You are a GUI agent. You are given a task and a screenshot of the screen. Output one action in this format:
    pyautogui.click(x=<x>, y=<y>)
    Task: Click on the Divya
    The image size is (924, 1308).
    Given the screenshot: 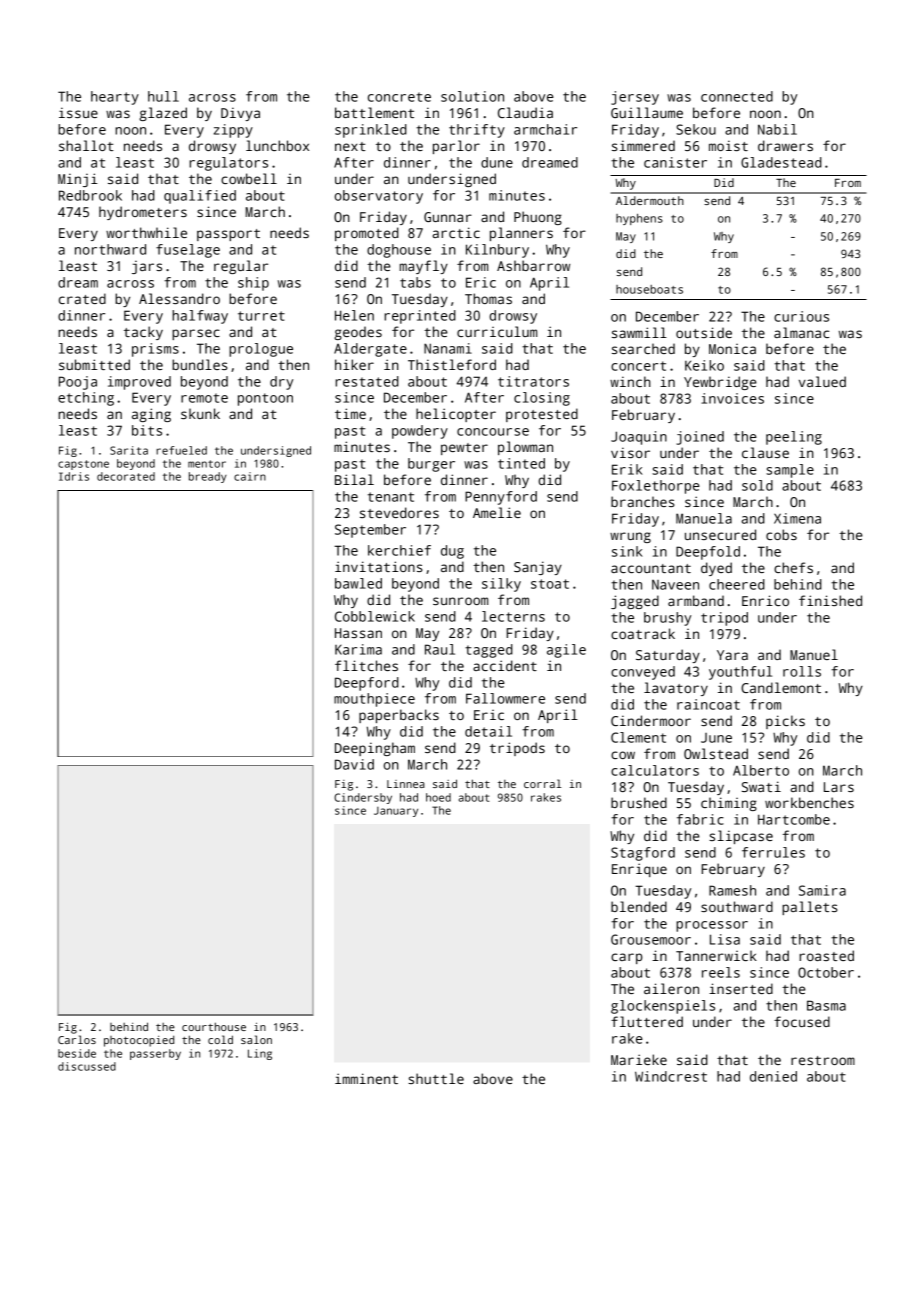 What is the action you would take?
    pyautogui.click(x=240, y=114)
